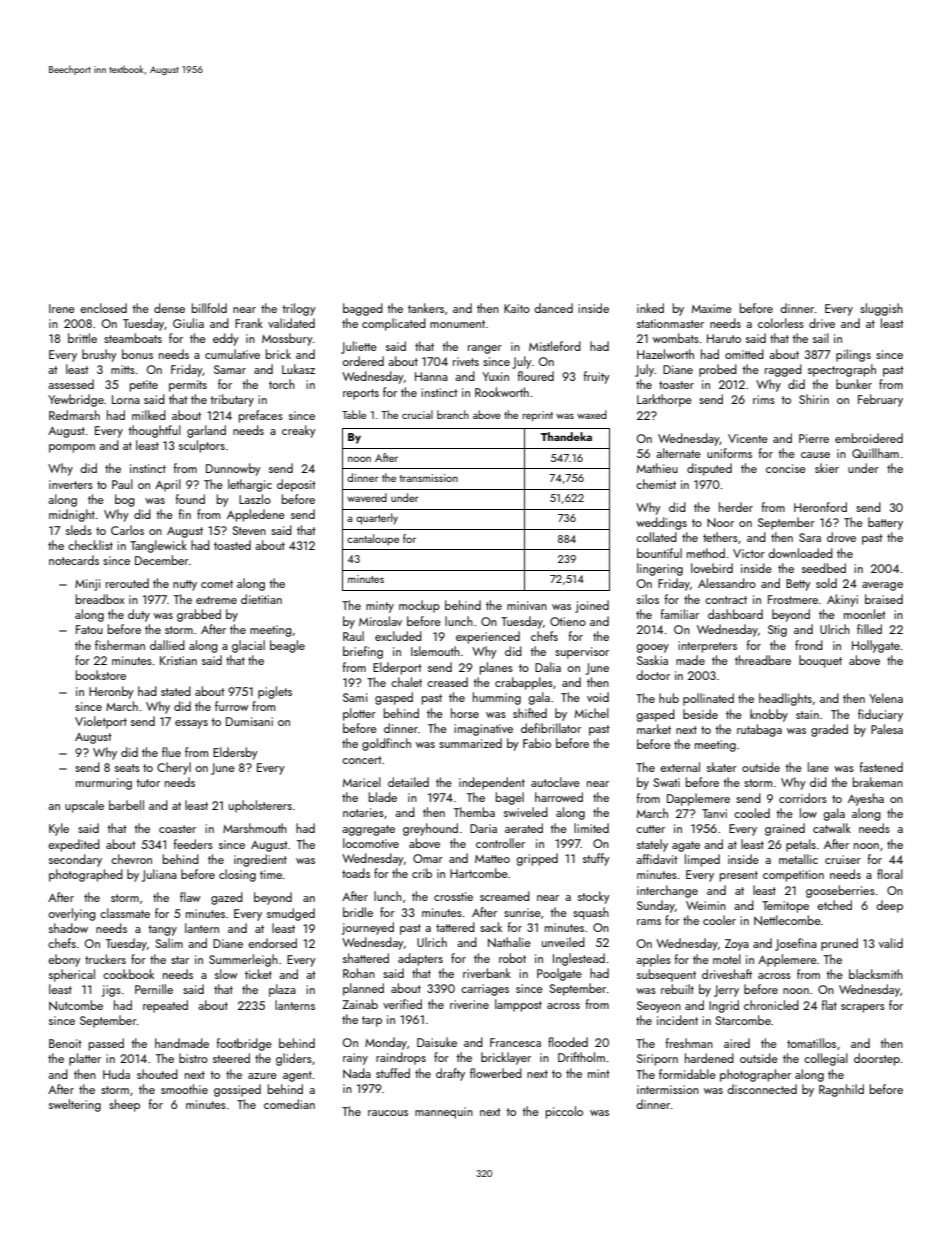 The image size is (952, 1233). What do you see at coordinates (483, 730) in the page?
I see `imaginative` at bounding box center [483, 730].
